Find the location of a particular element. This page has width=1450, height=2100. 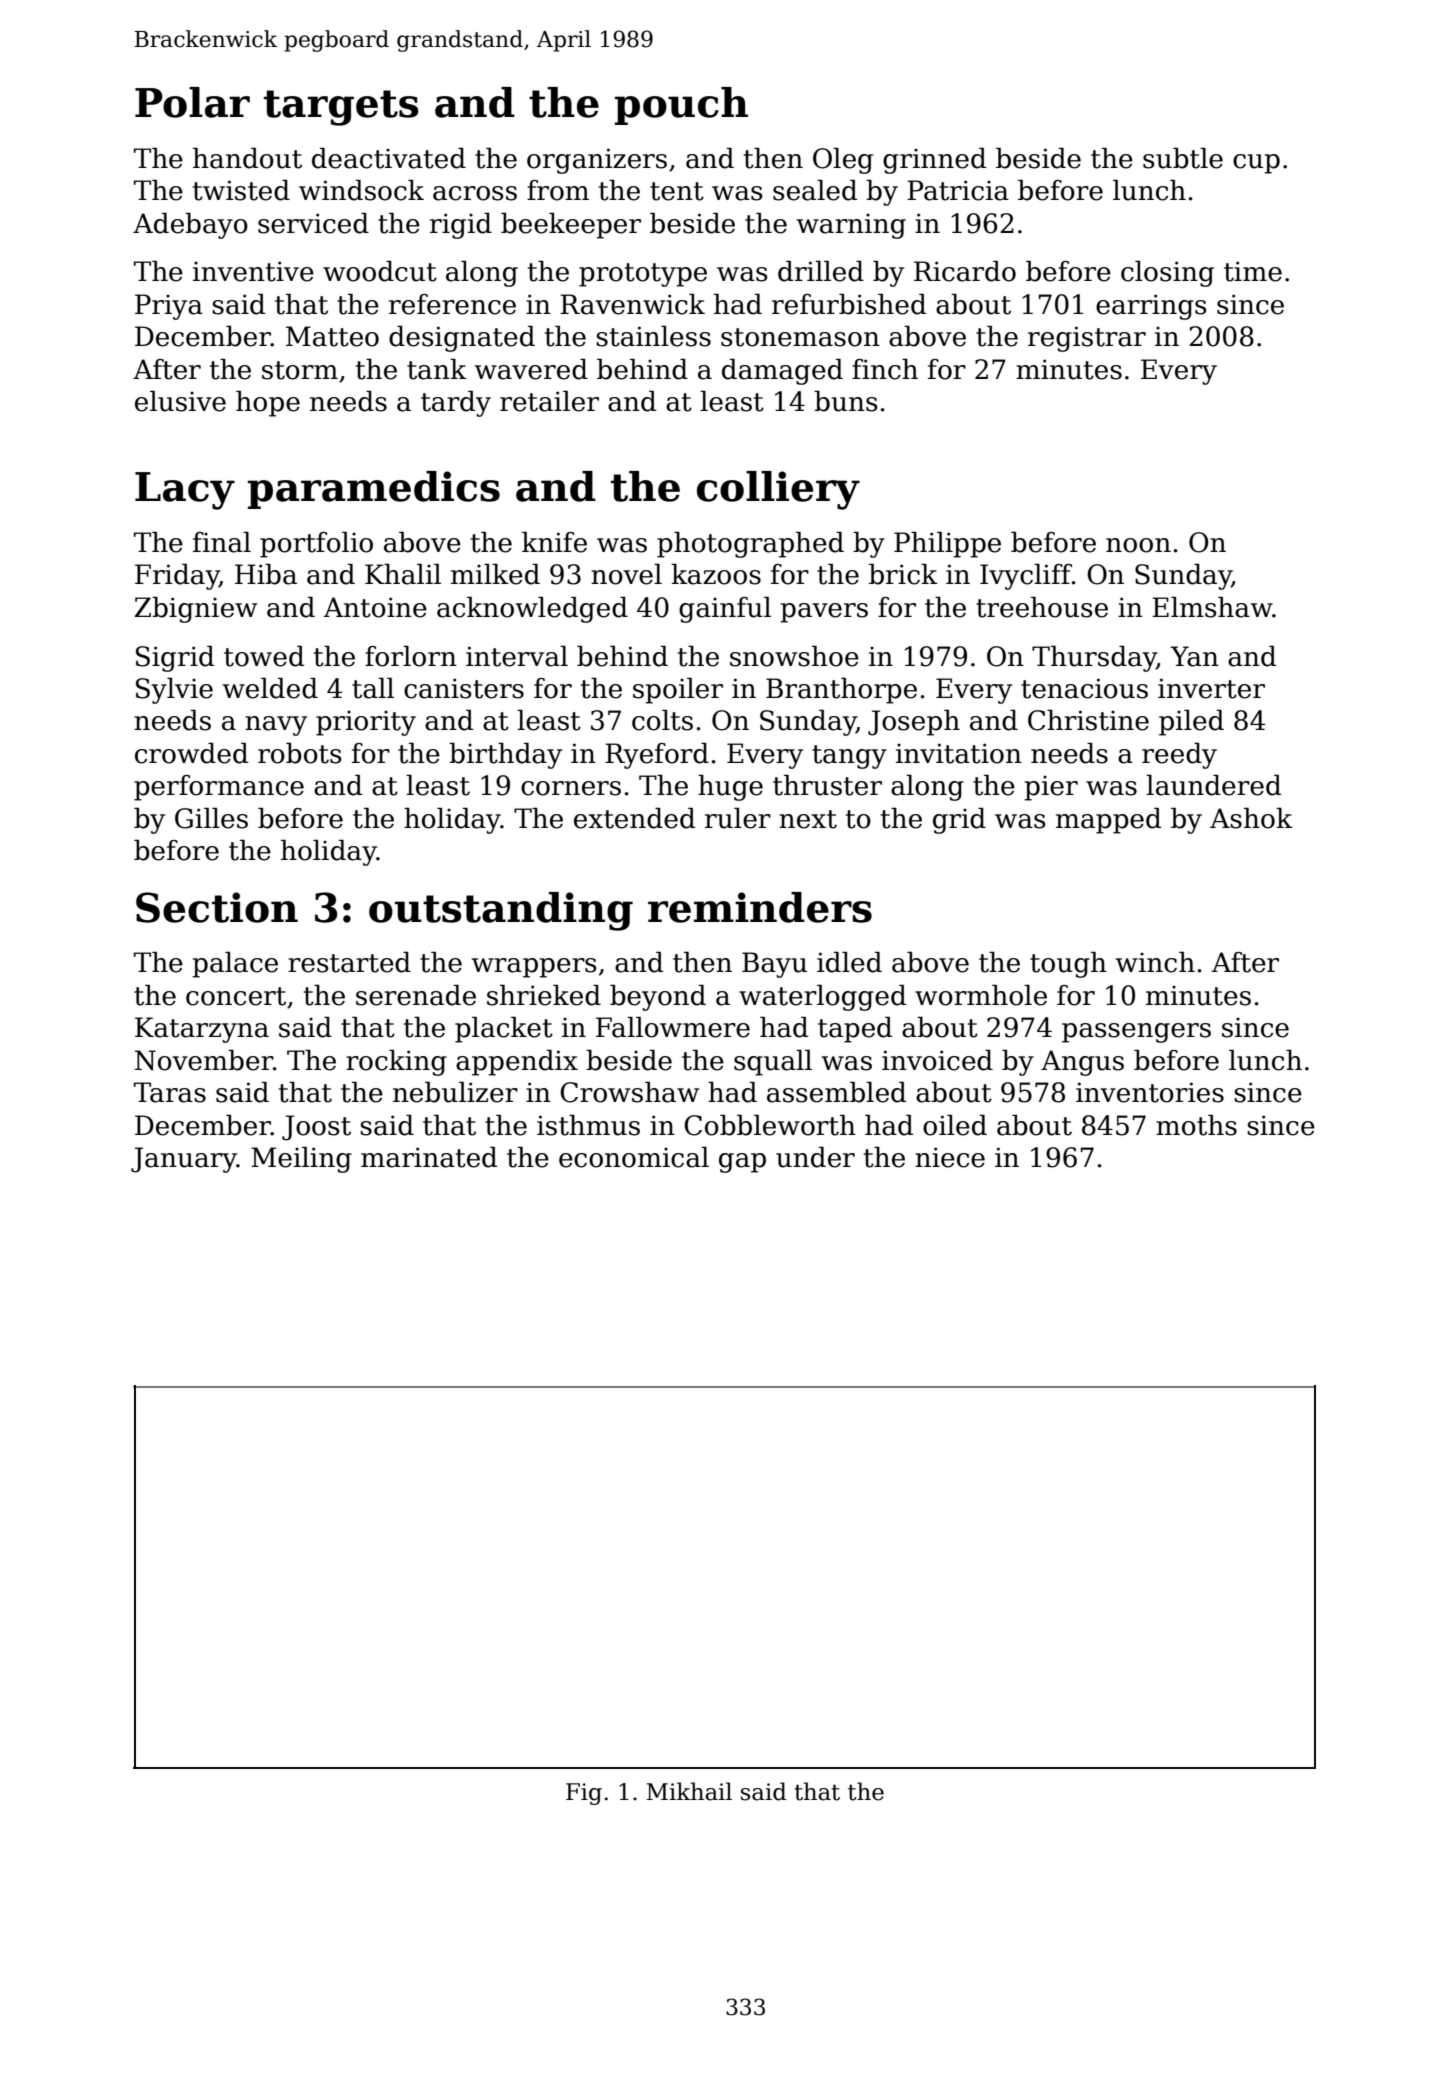

marinated is located at coordinates (429, 1157).
